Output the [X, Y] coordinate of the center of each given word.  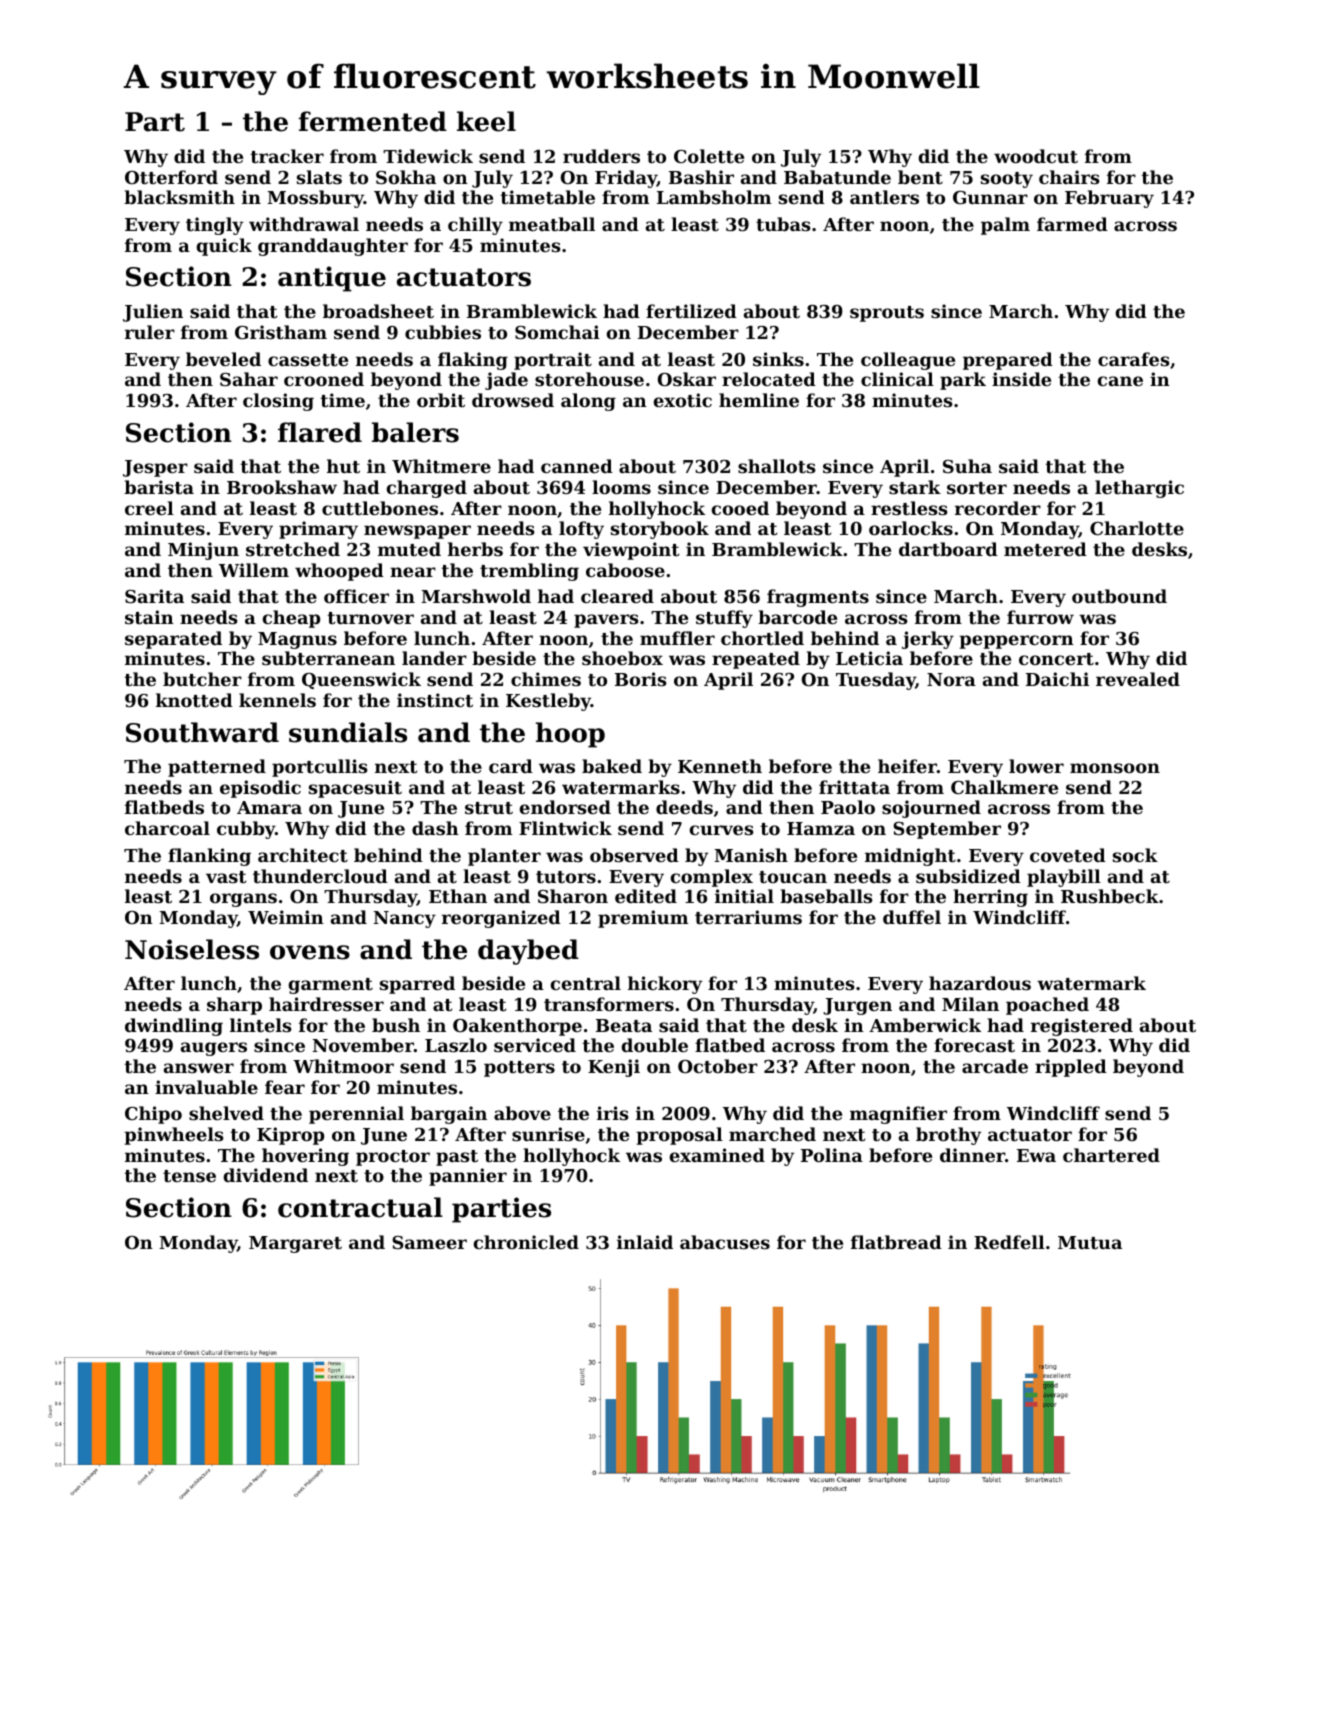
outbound [1119, 596]
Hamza [821, 828]
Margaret [295, 1244]
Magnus [297, 640]
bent [920, 177]
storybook [660, 530]
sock [1135, 855]
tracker [287, 156]
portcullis [320, 768]
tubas [783, 224]
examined [717, 1155]
